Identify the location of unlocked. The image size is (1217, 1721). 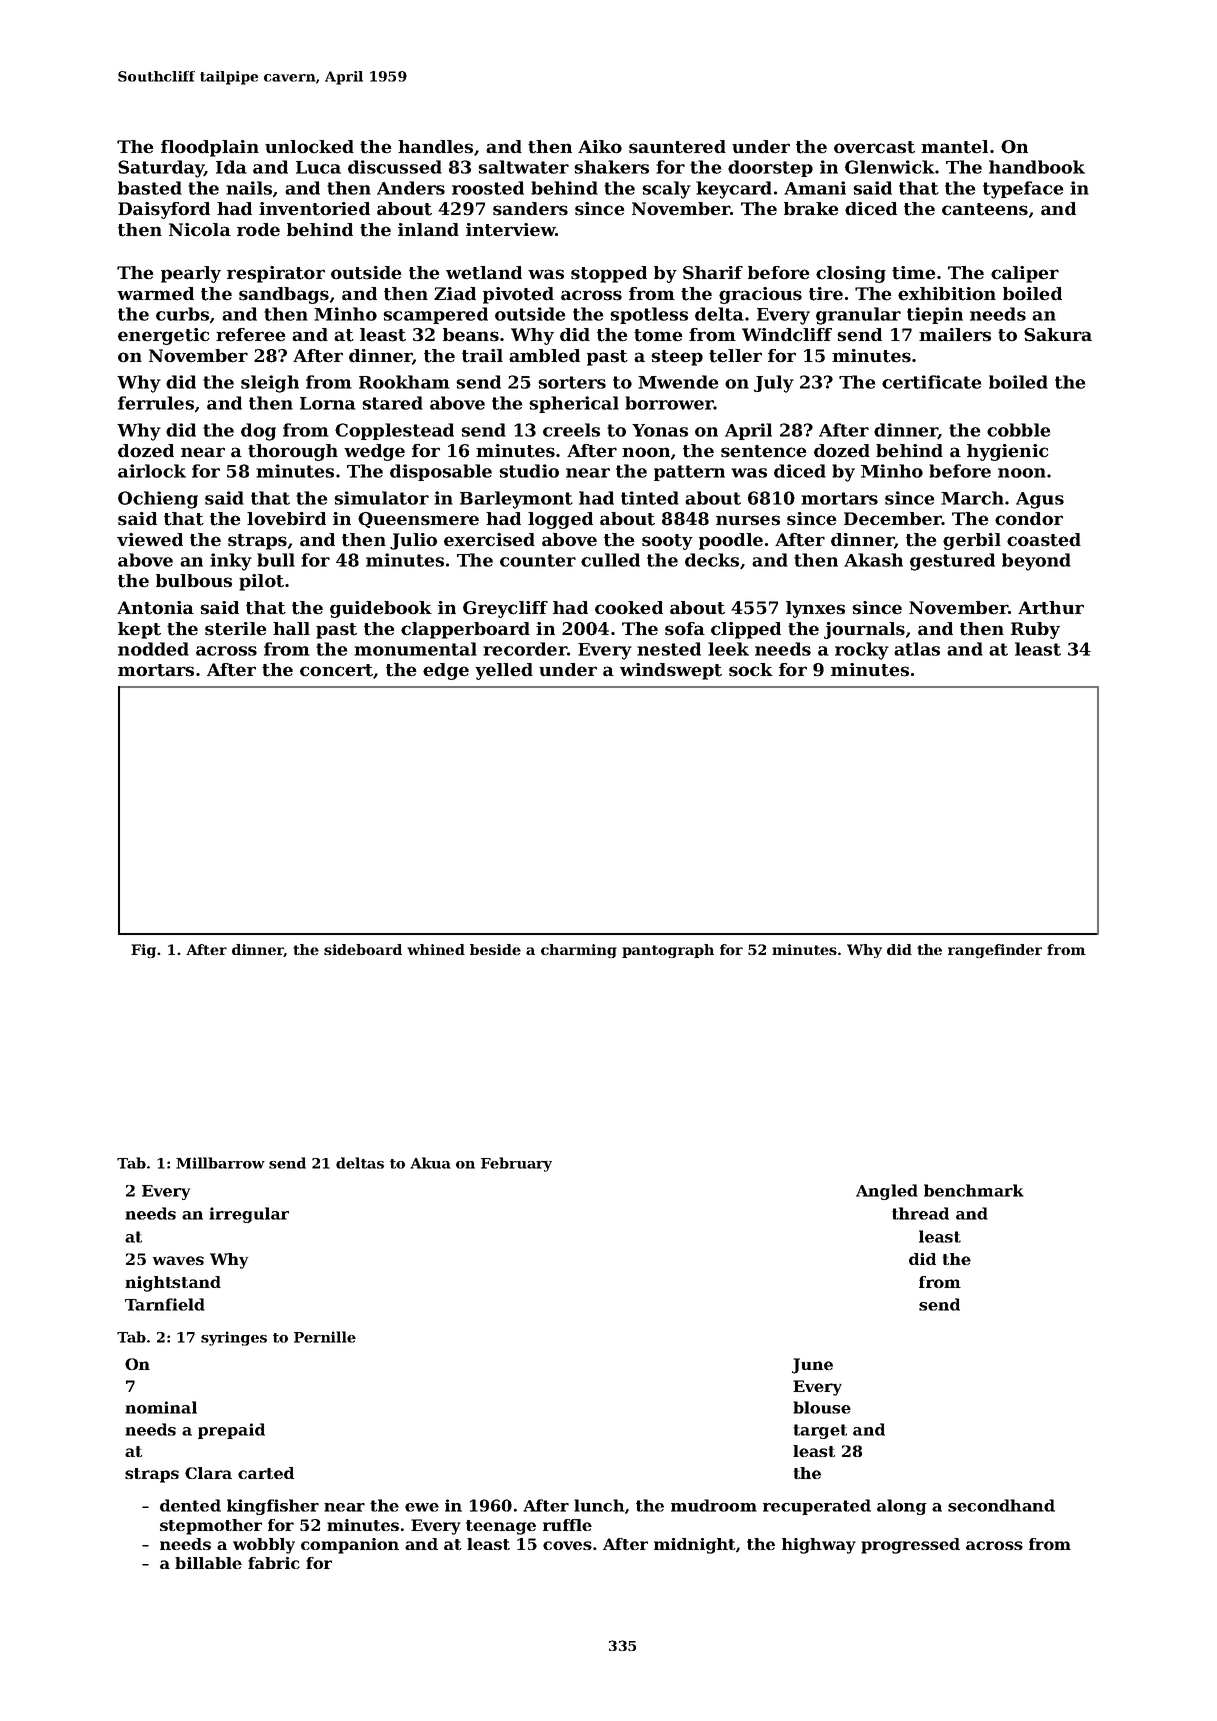
(309, 147).
